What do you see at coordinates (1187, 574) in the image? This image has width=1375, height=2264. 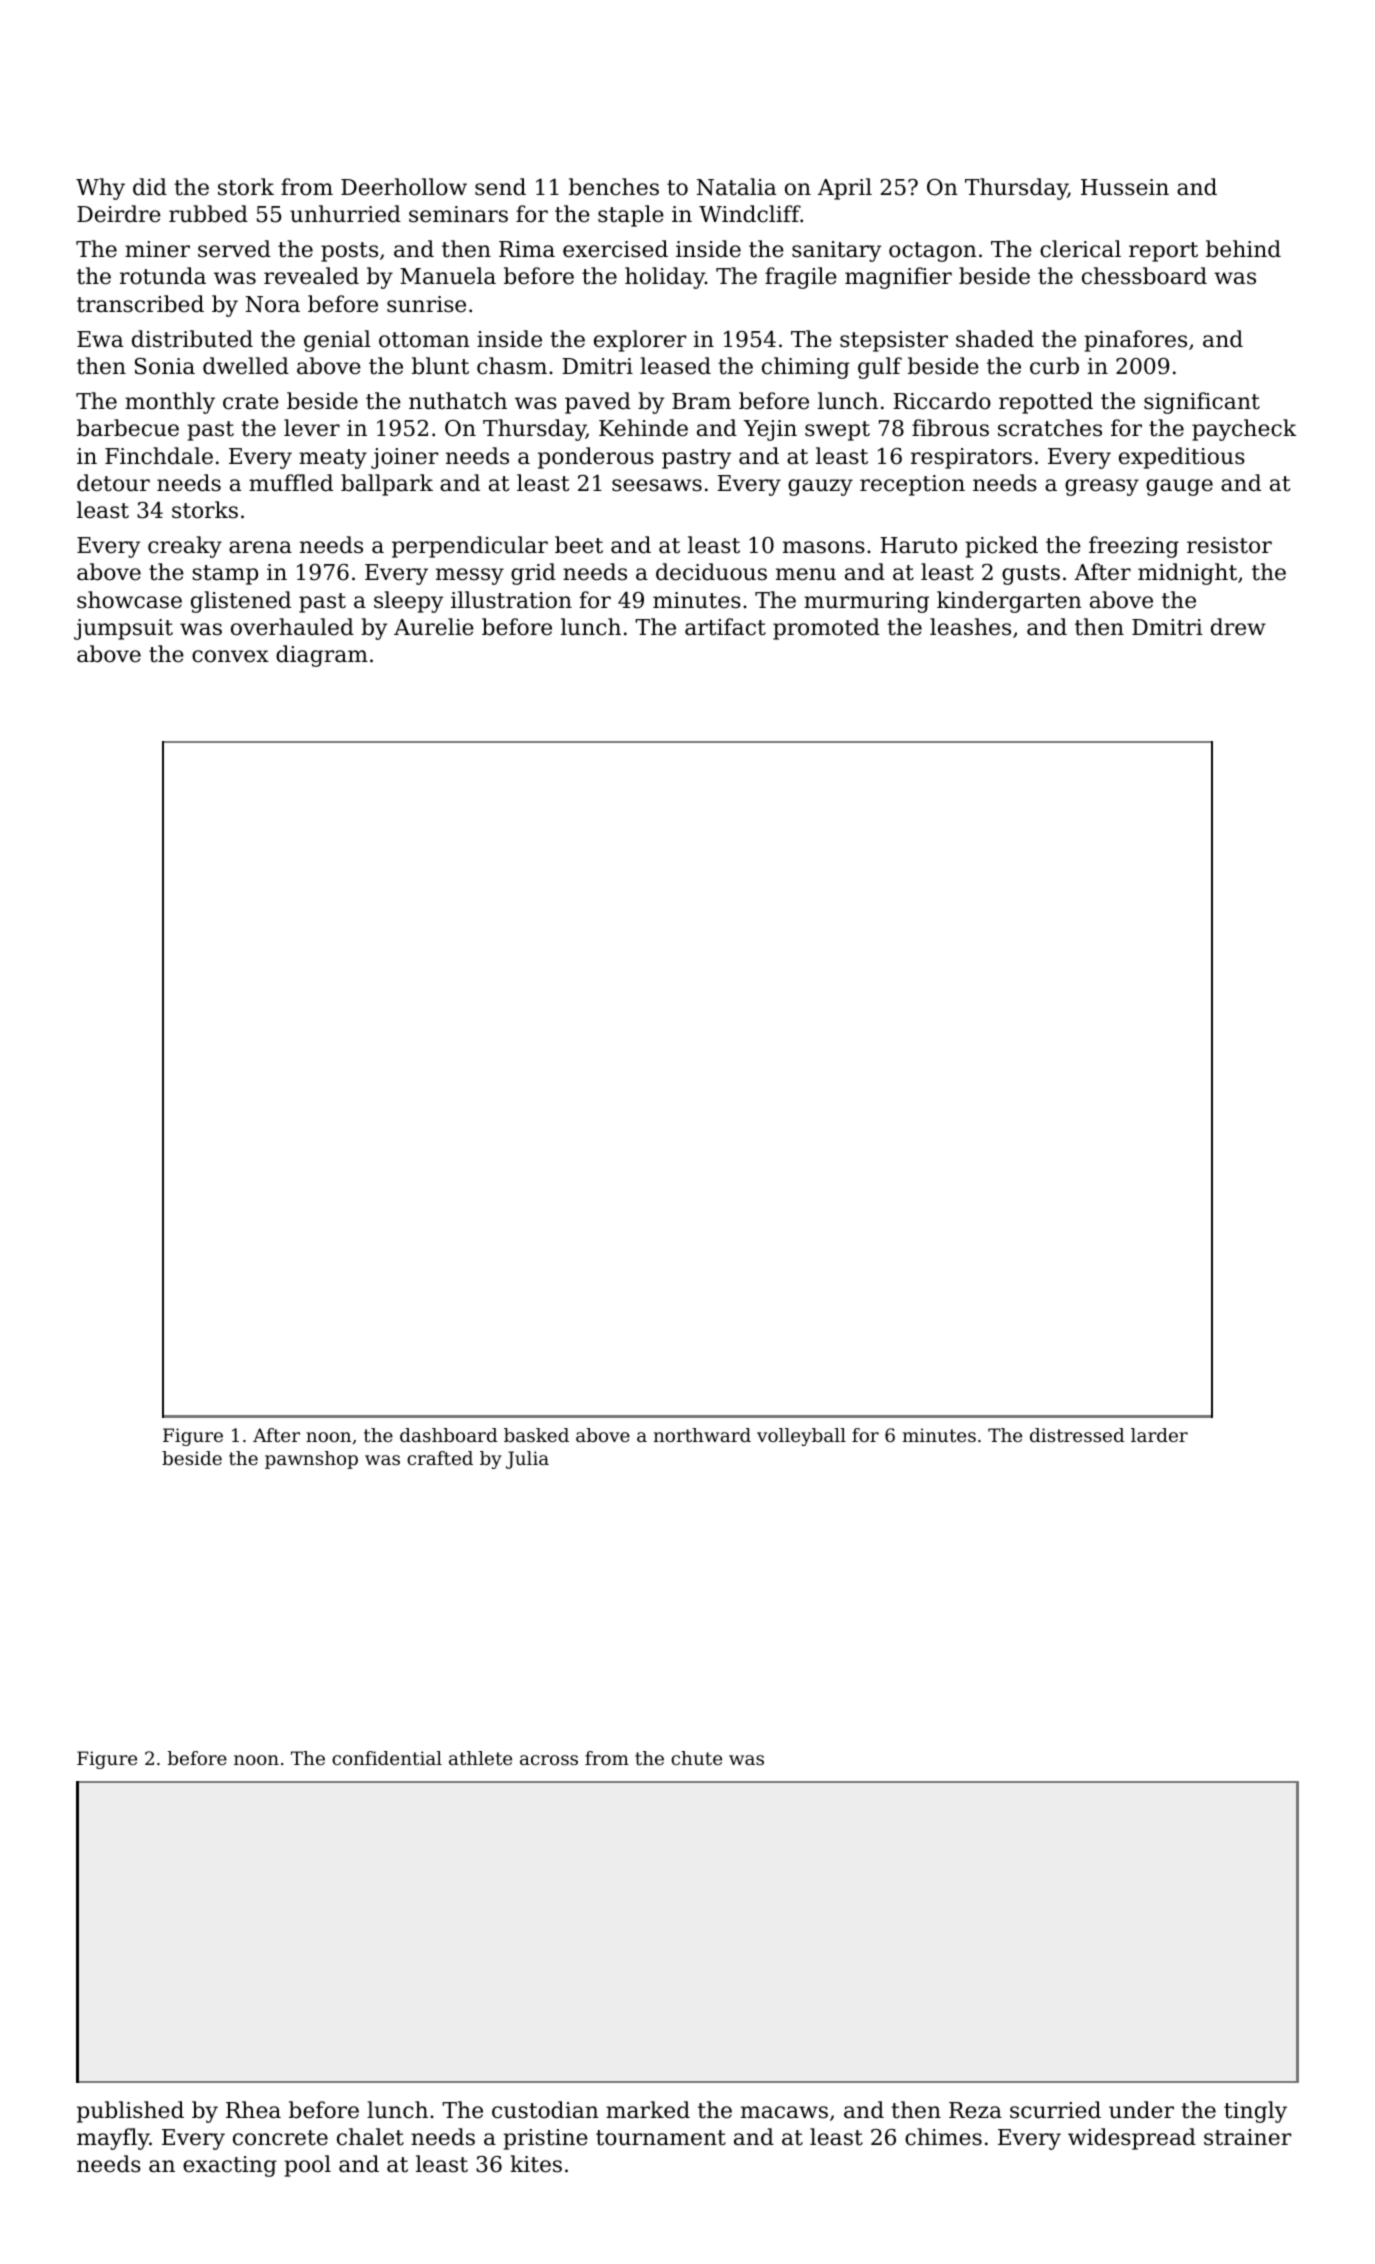 I see `midnight` at bounding box center [1187, 574].
